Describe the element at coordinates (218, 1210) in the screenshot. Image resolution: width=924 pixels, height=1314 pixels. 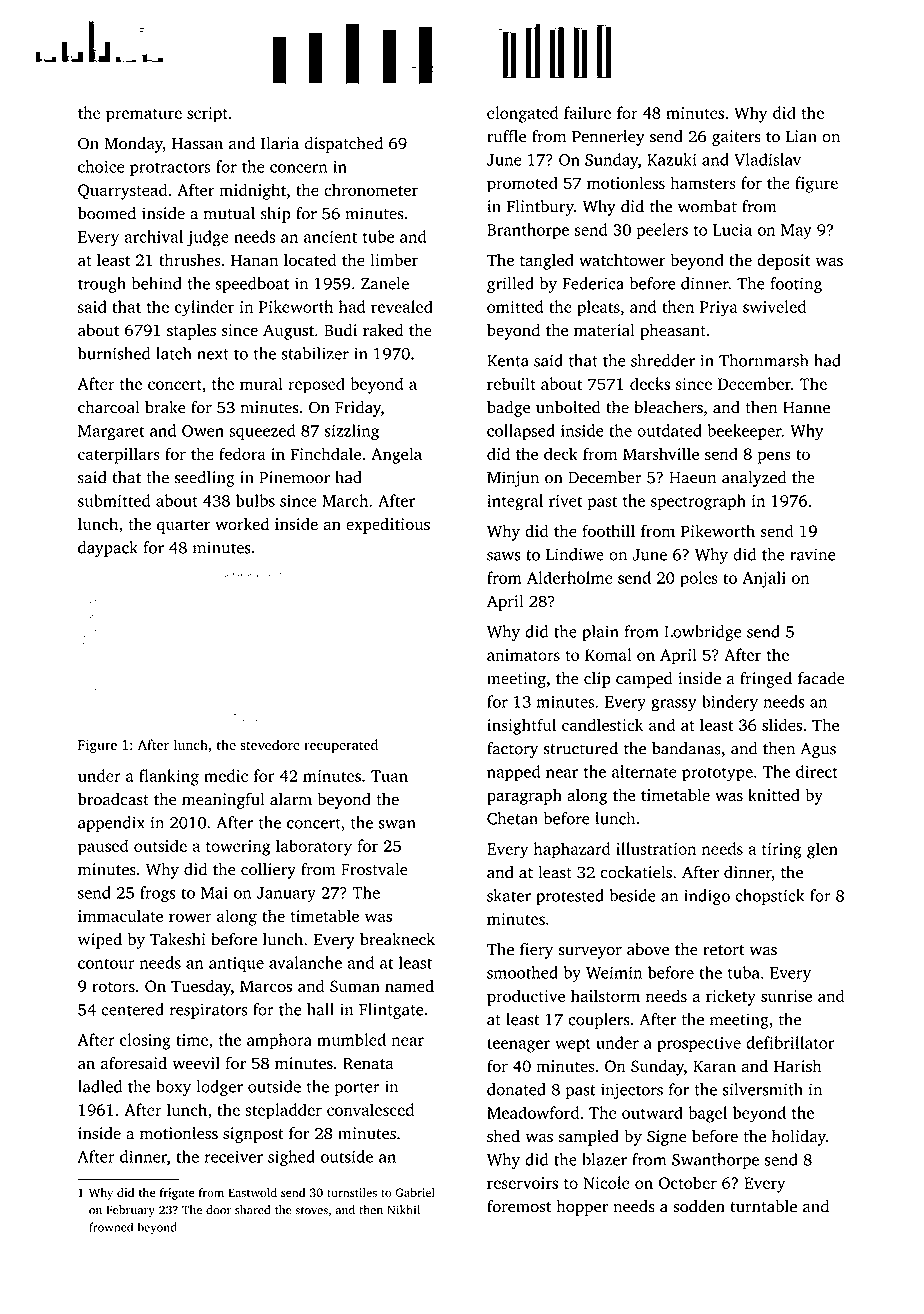
I see `door` at that location.
